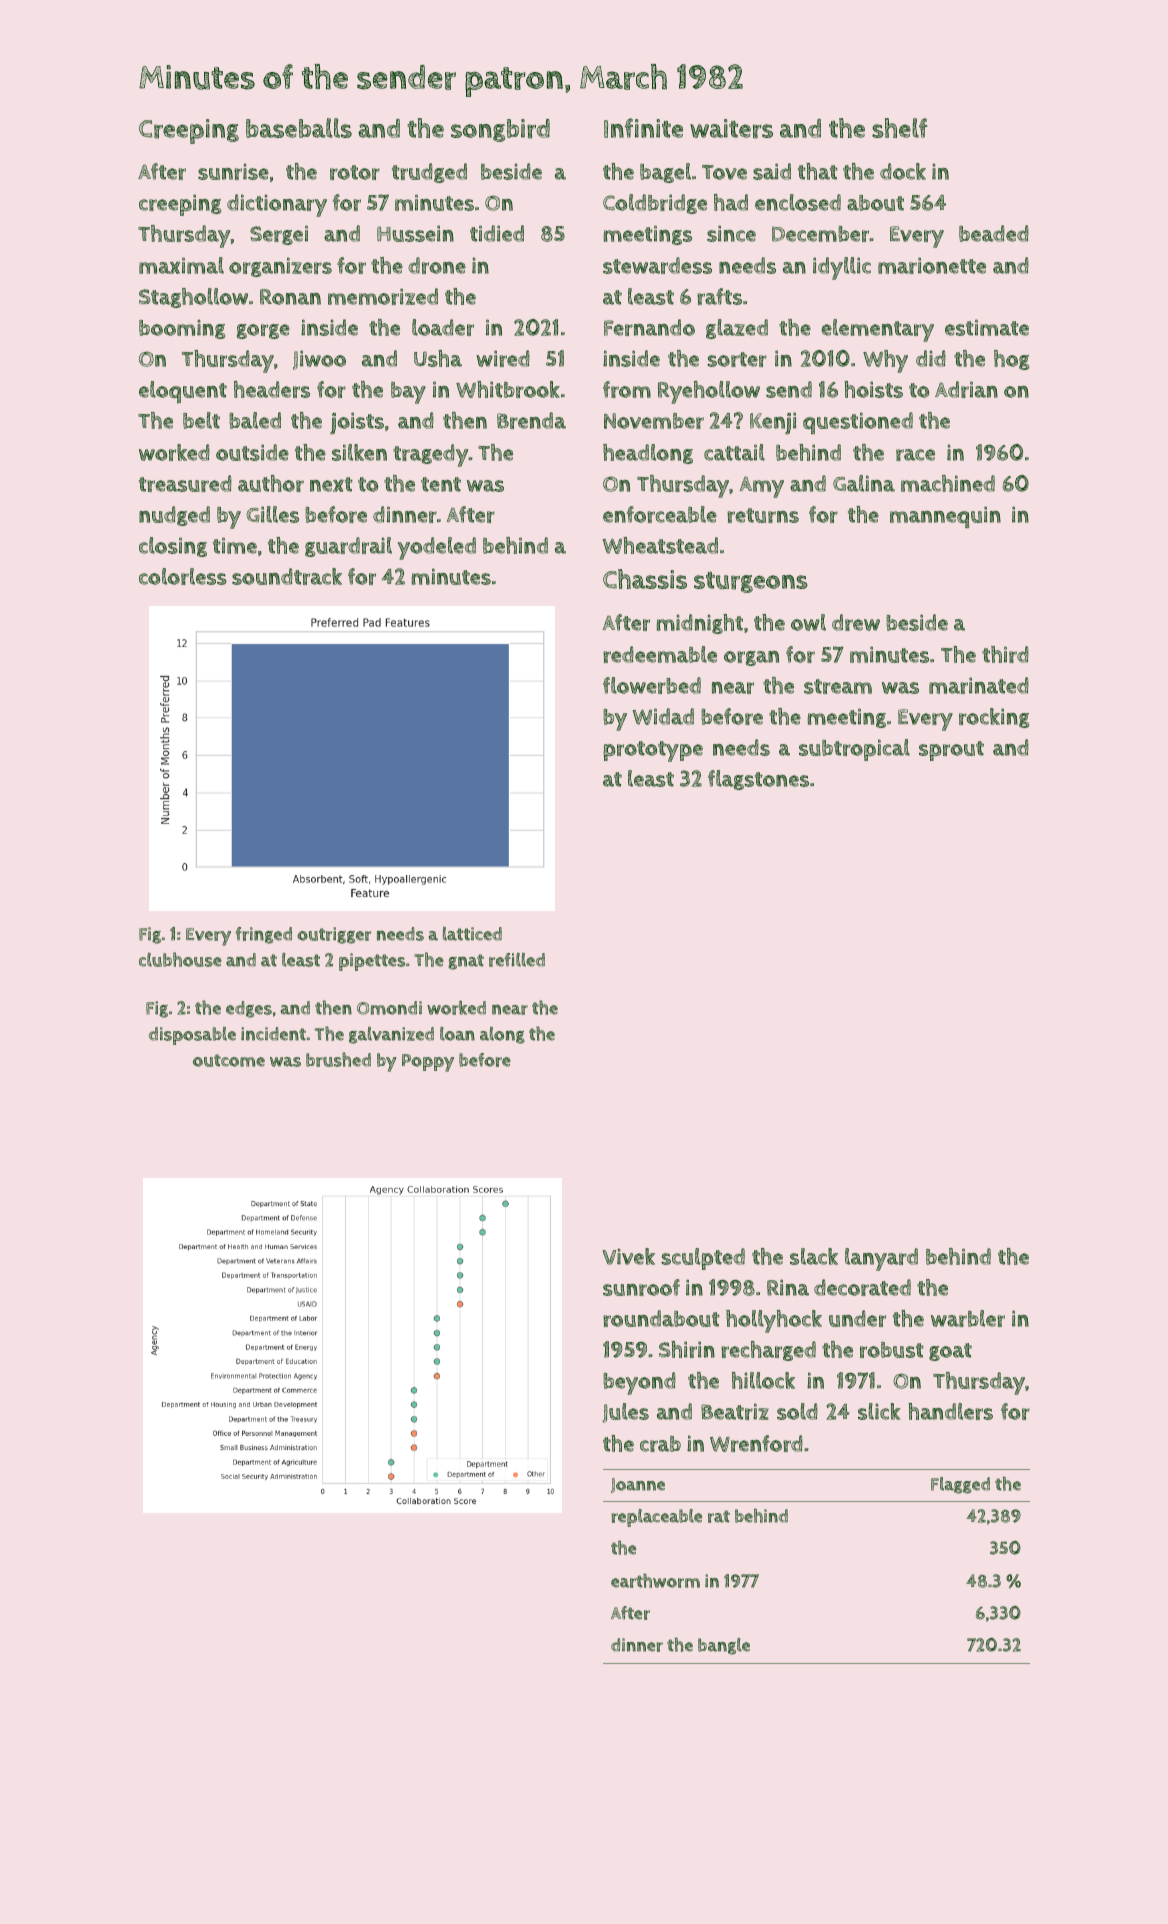 This page has height=1924, width=1168. I want to click on earthworm, so click(655, 1581).
